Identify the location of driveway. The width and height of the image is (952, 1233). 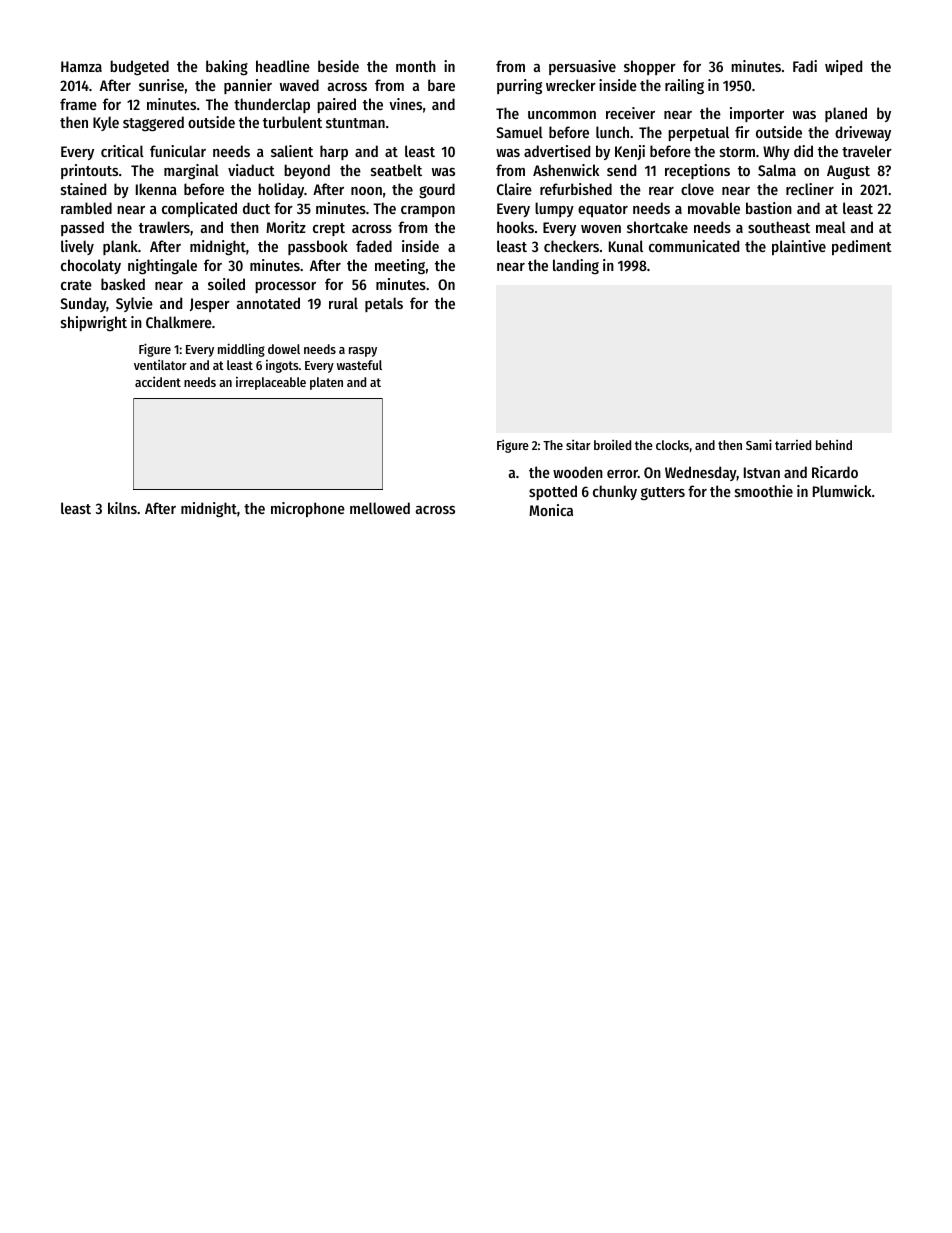
(863, 133).
